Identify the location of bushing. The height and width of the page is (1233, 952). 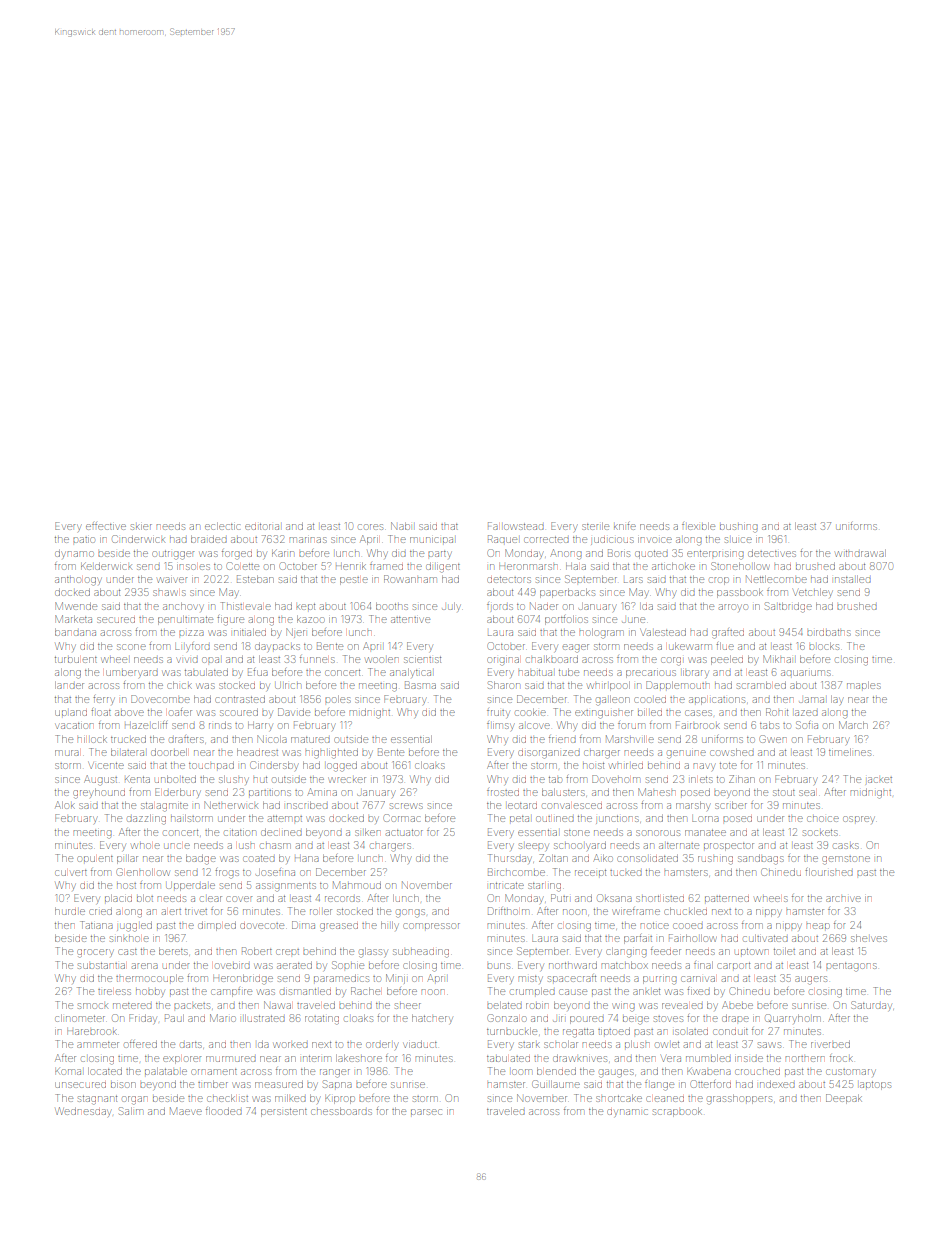
(739, 528).
